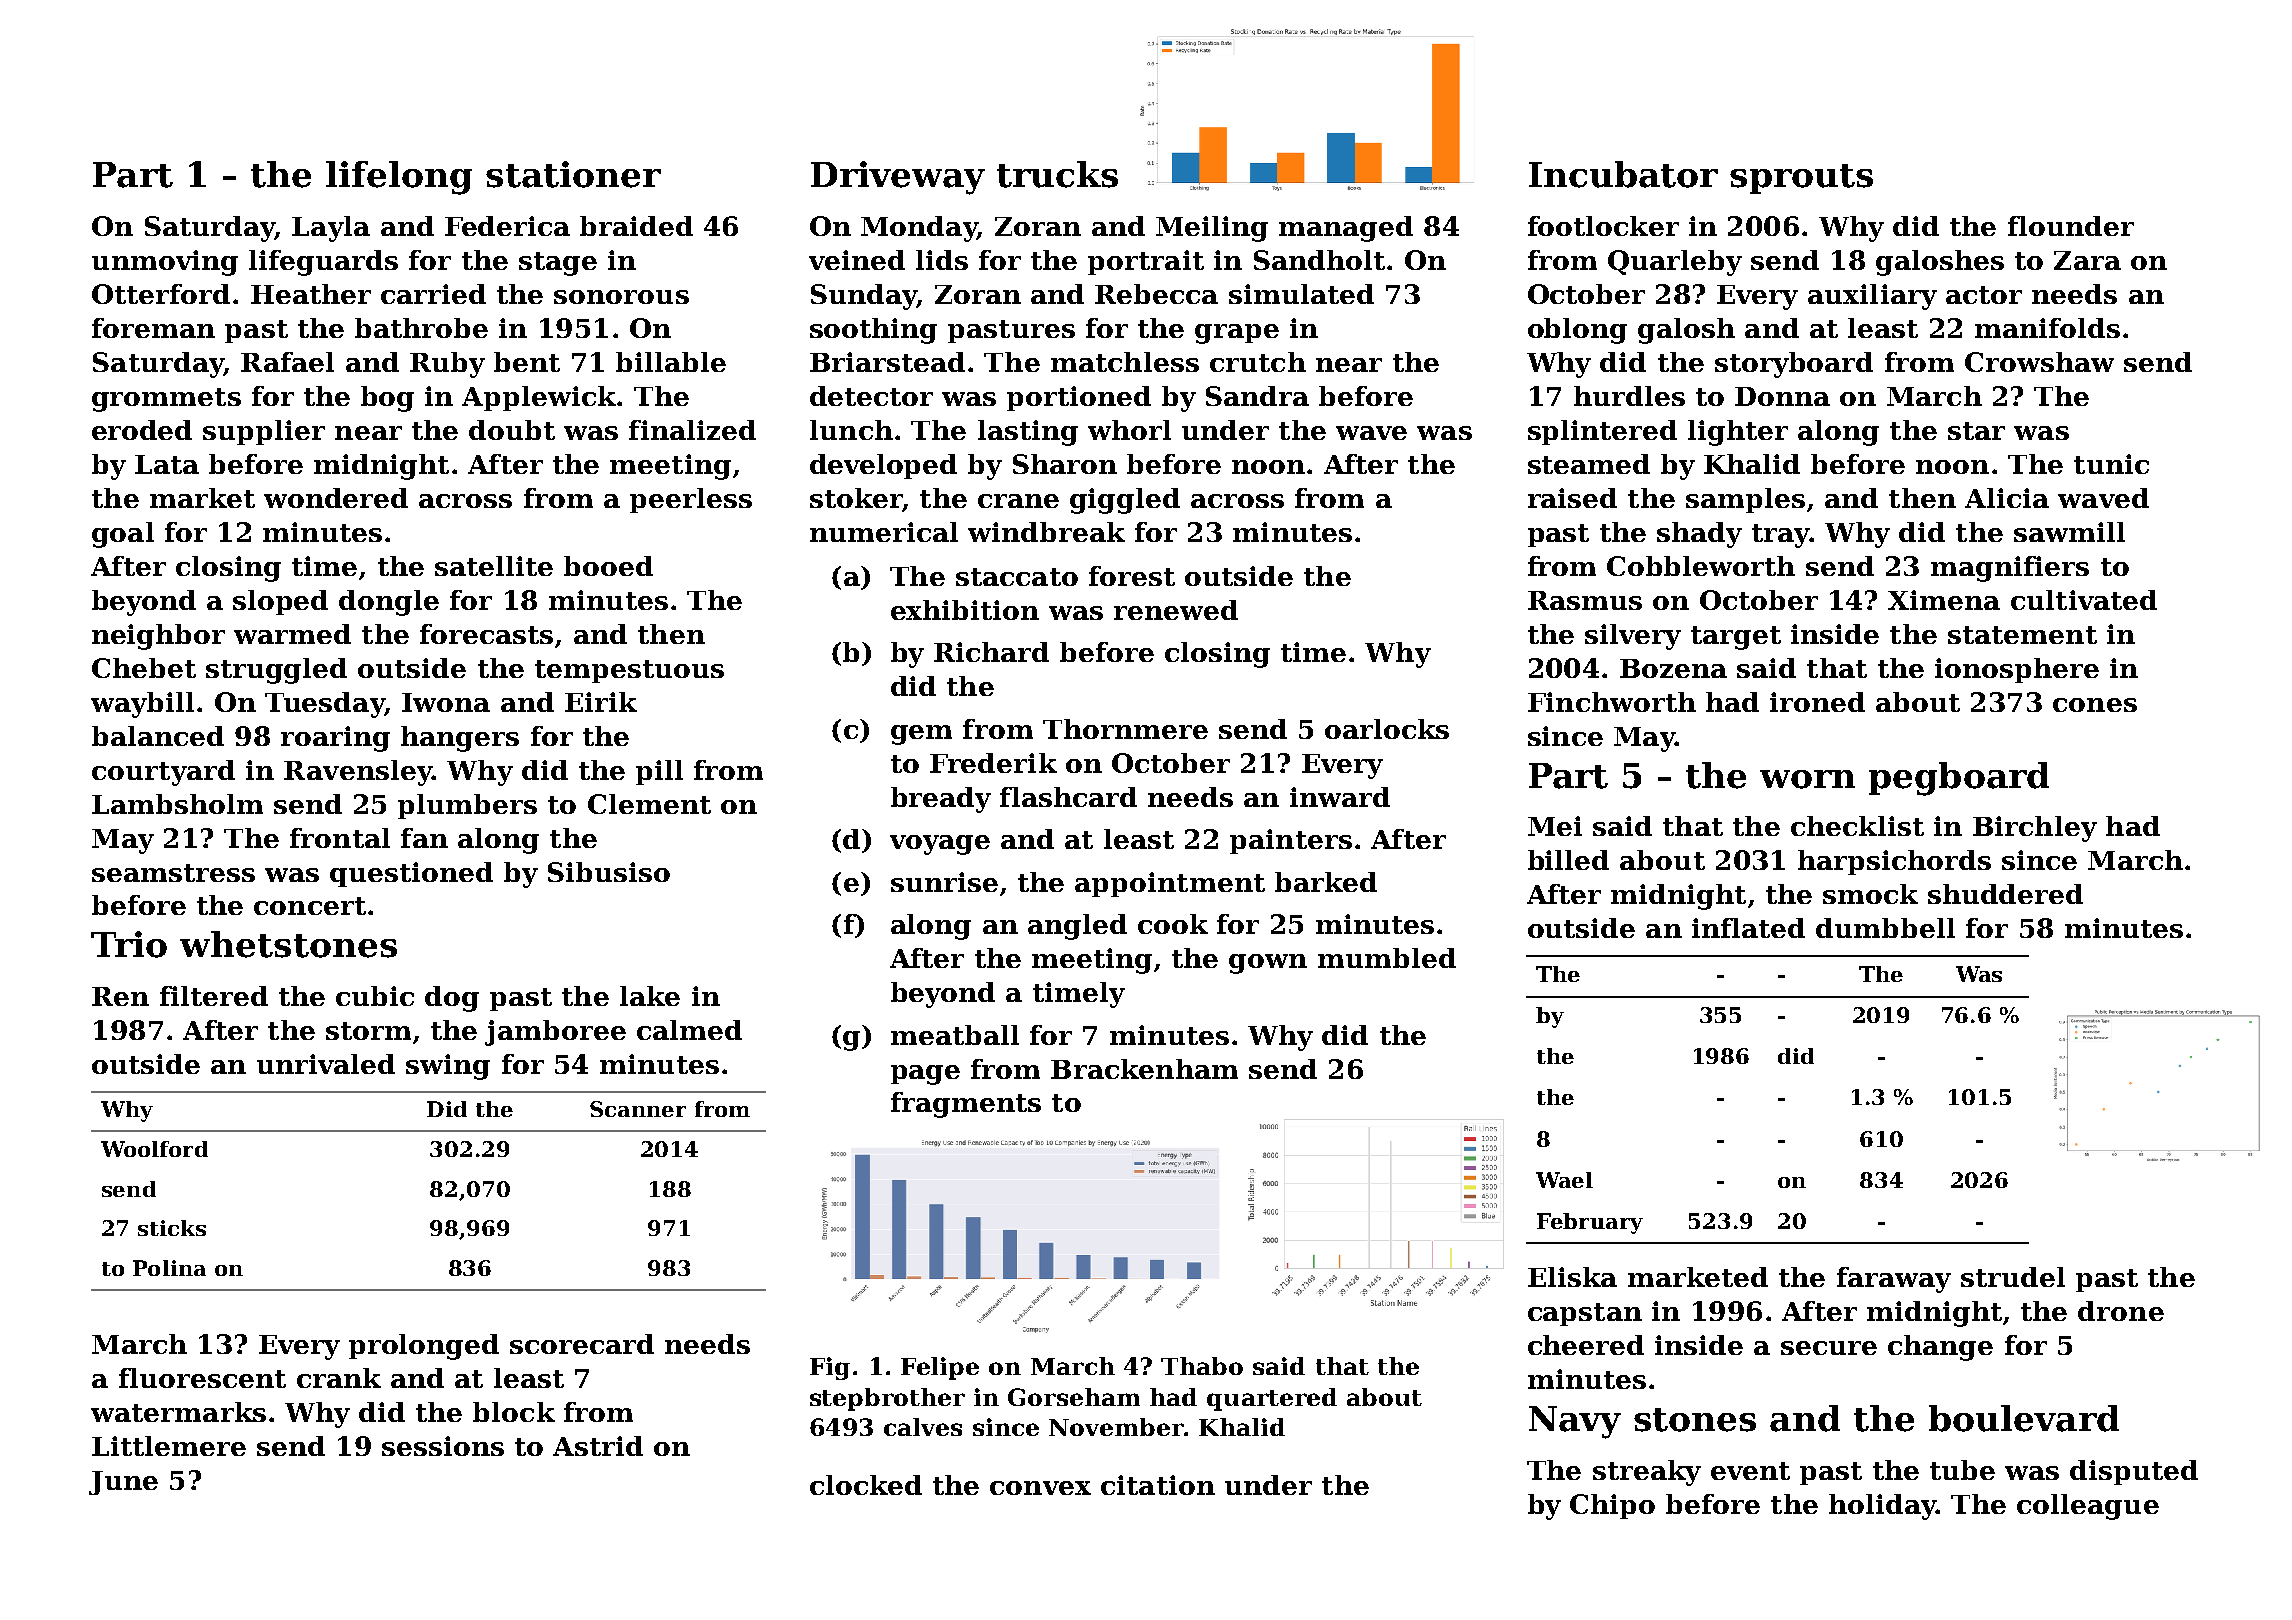 This screenshot has height=1620, width=2292. I want to click on Chipo, so click(1612, 1506).
